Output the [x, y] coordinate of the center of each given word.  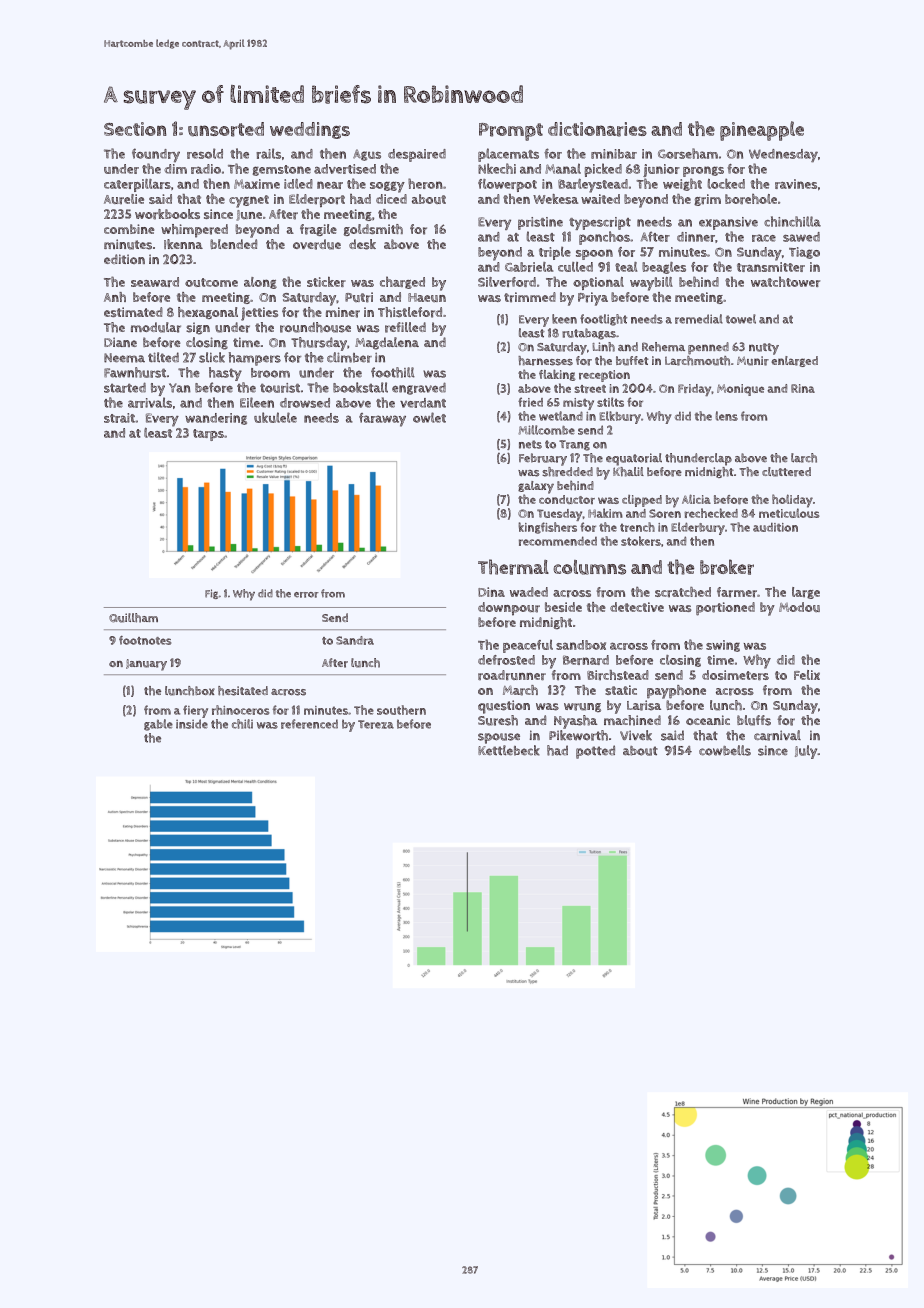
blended [233, 244]
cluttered [786, 472]
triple [555, 253]
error [306, 595]
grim [707, 200]
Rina [803, 388]
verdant [423, 403]
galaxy [536, 487]
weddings [310, 130]
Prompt [511, 132]
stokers [641, 541]
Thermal [513, 567]
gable [158, 725]
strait [119, 418]
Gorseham [688, 153]
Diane [120, 342]
